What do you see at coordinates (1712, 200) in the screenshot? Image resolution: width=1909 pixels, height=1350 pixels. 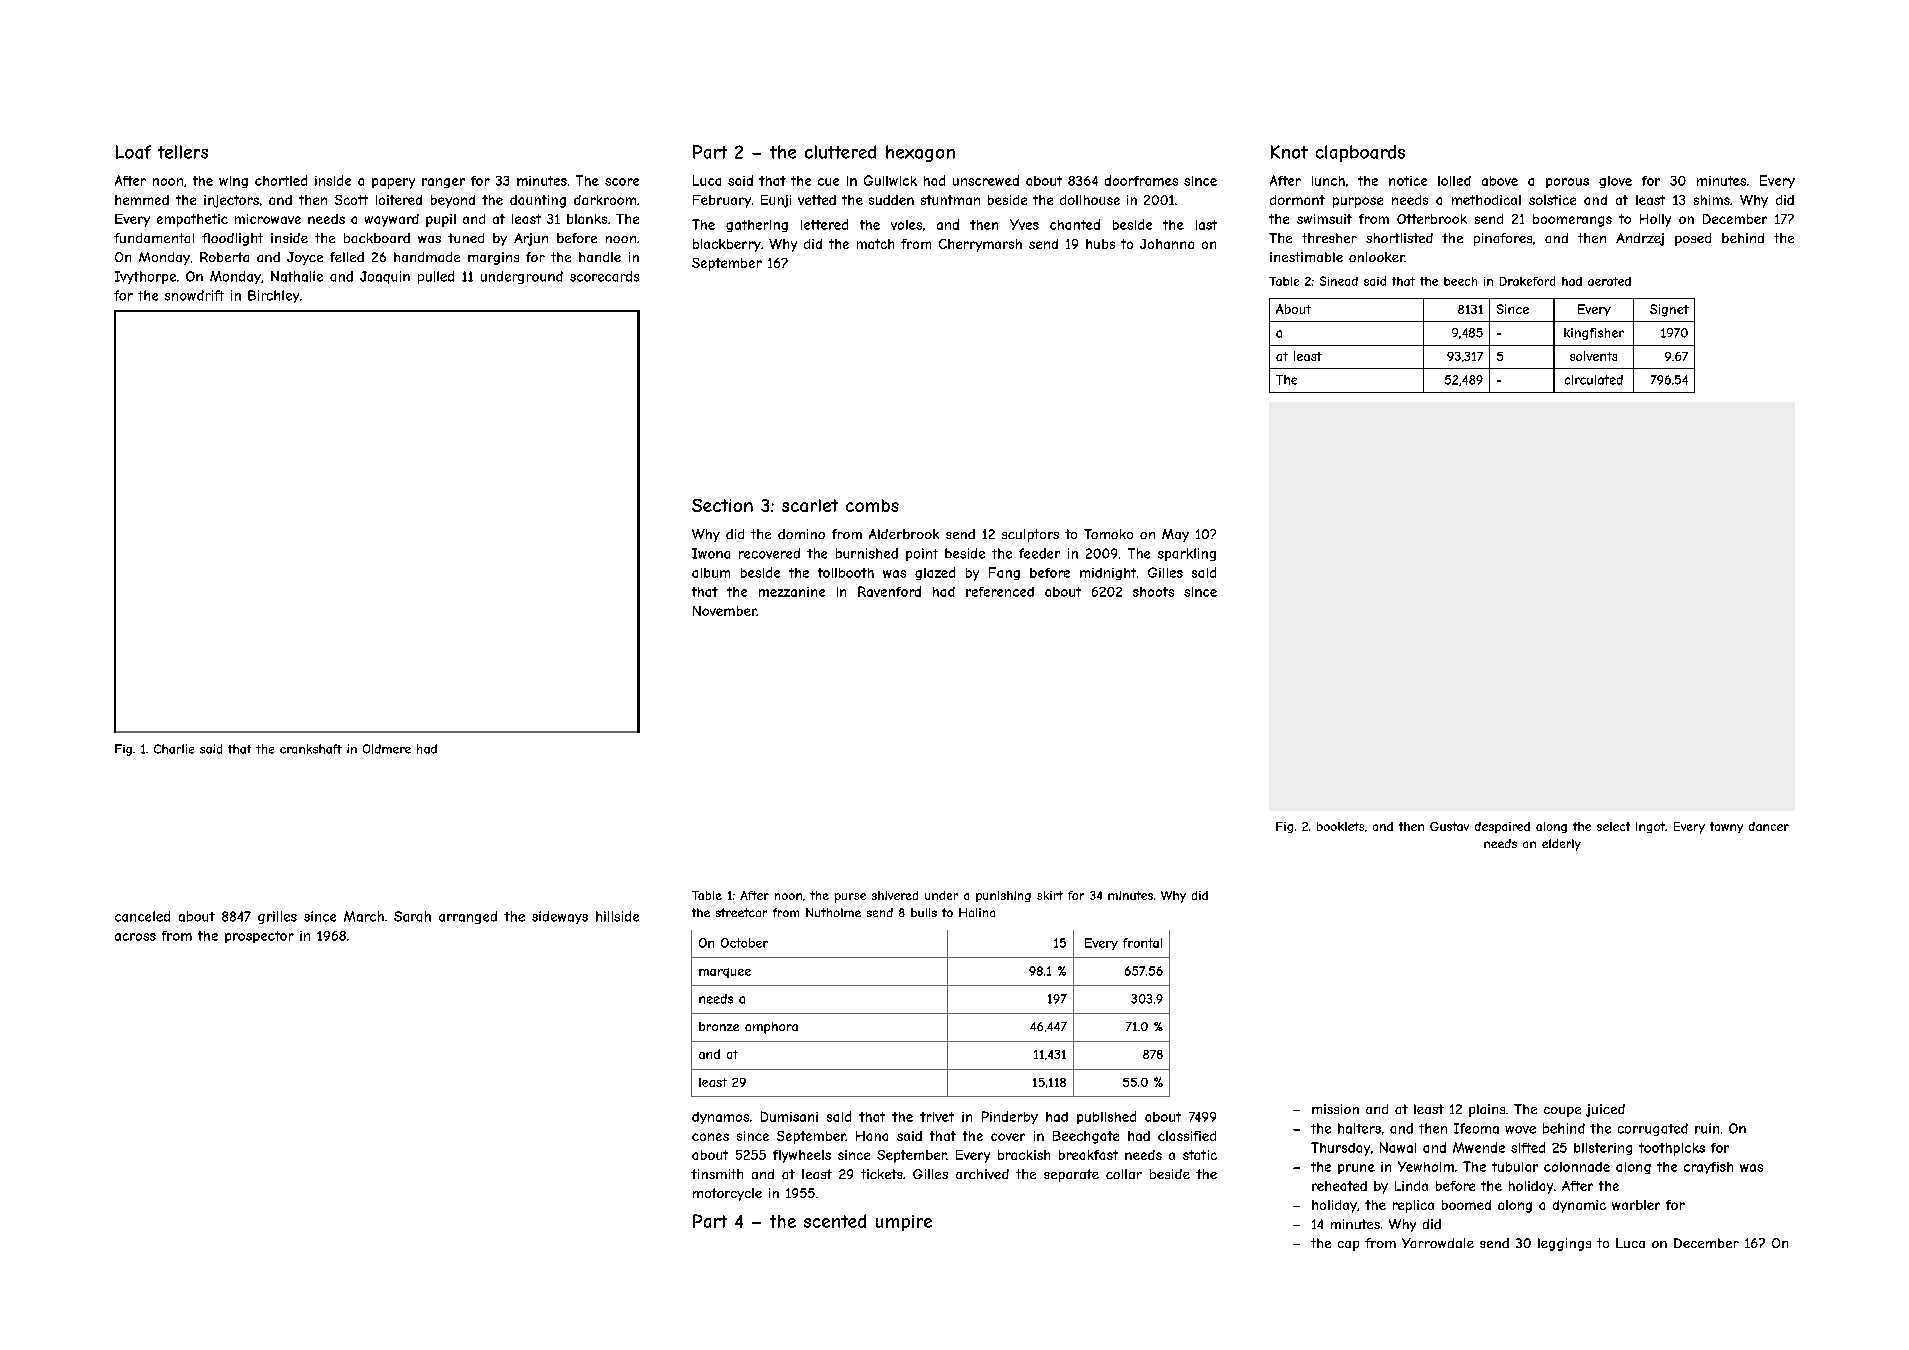 I see `shims` at bounding box center [1712, 200].
